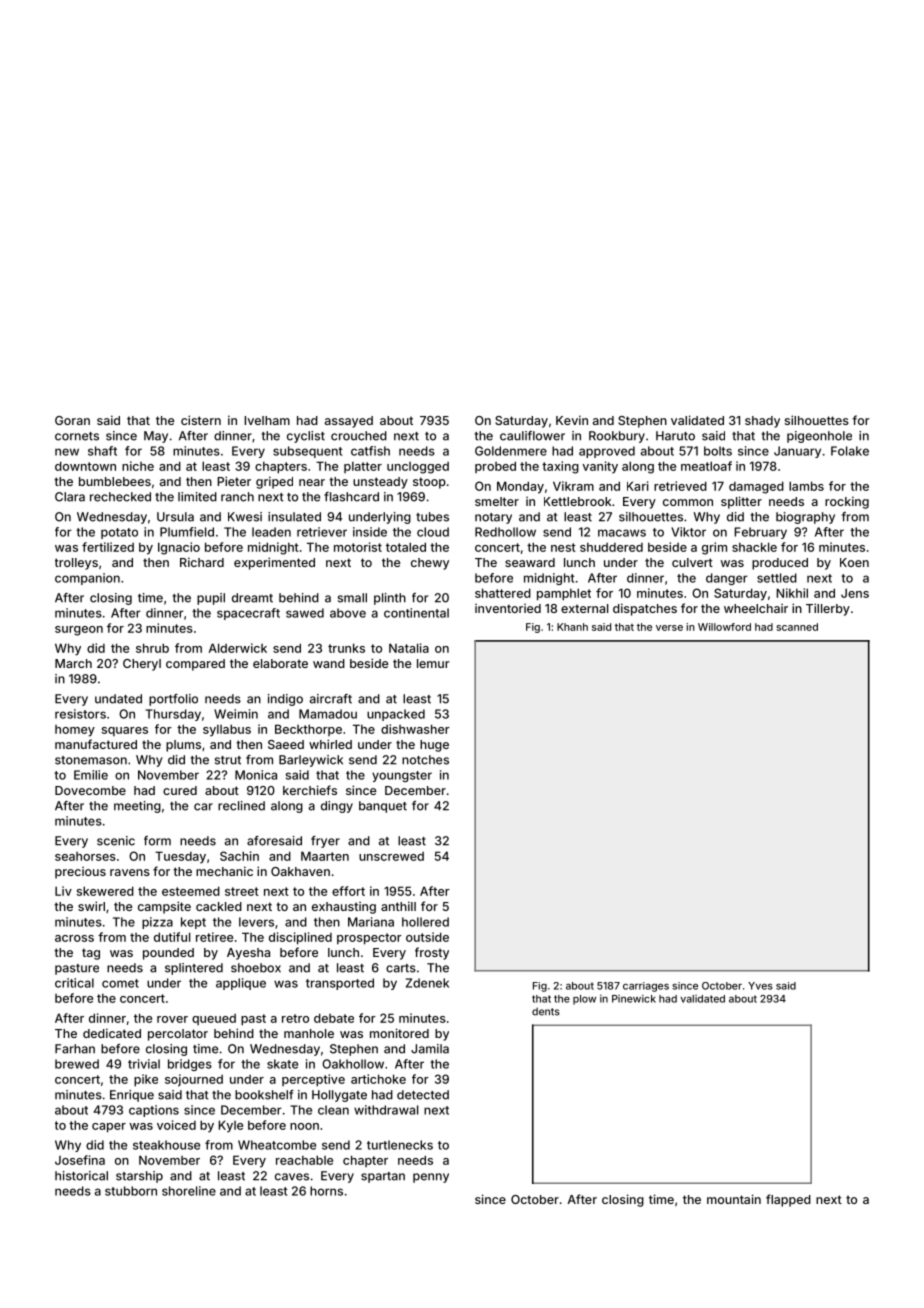 The image size is (924, 1308). Describe the element at coordinates (390, 599) in the screenshot. I see `plinth` at that location.
